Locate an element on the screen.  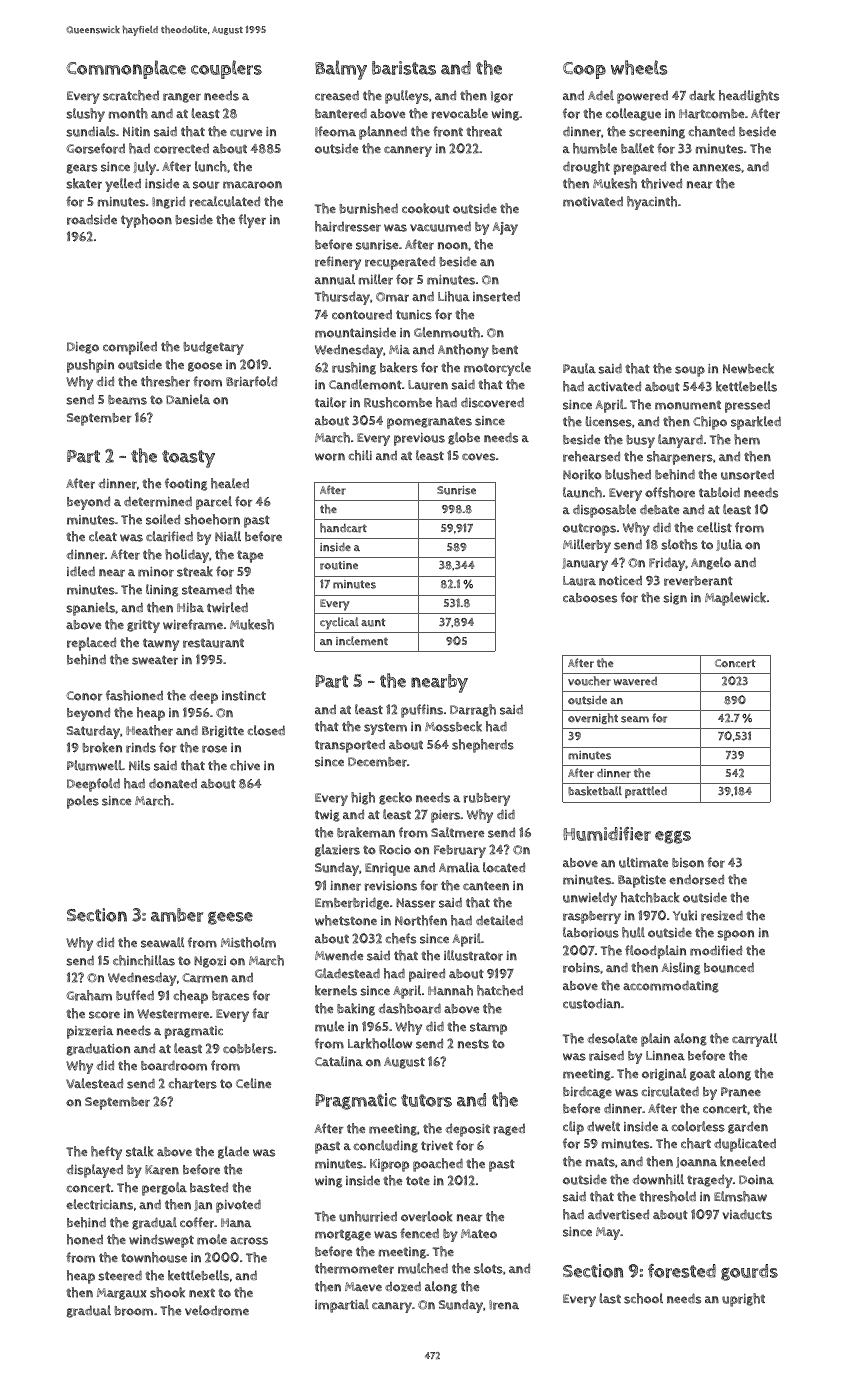
roadside is located at coordinates (92, 219).
